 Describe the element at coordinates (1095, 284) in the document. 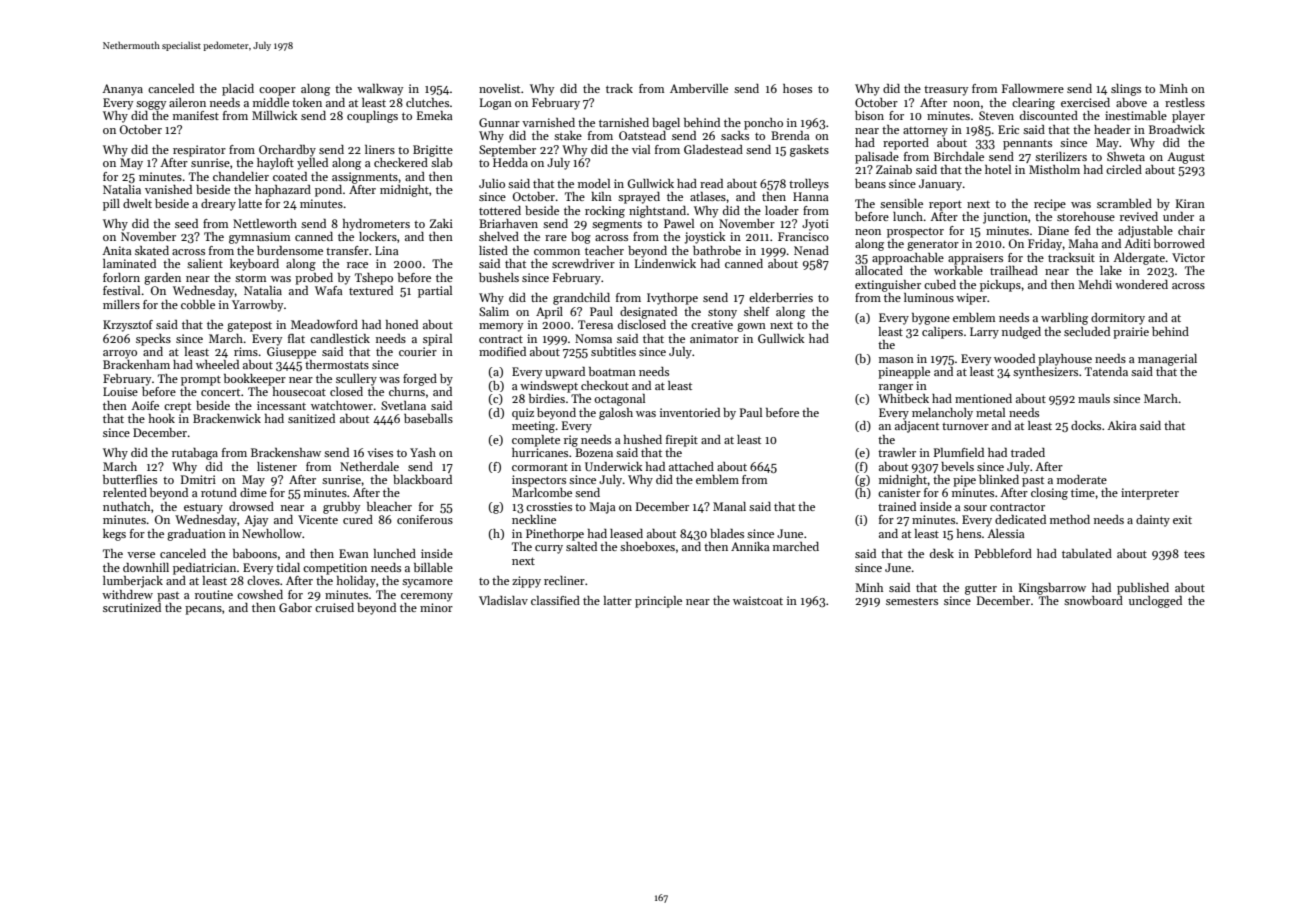

I see `Mehdi` at that location.
